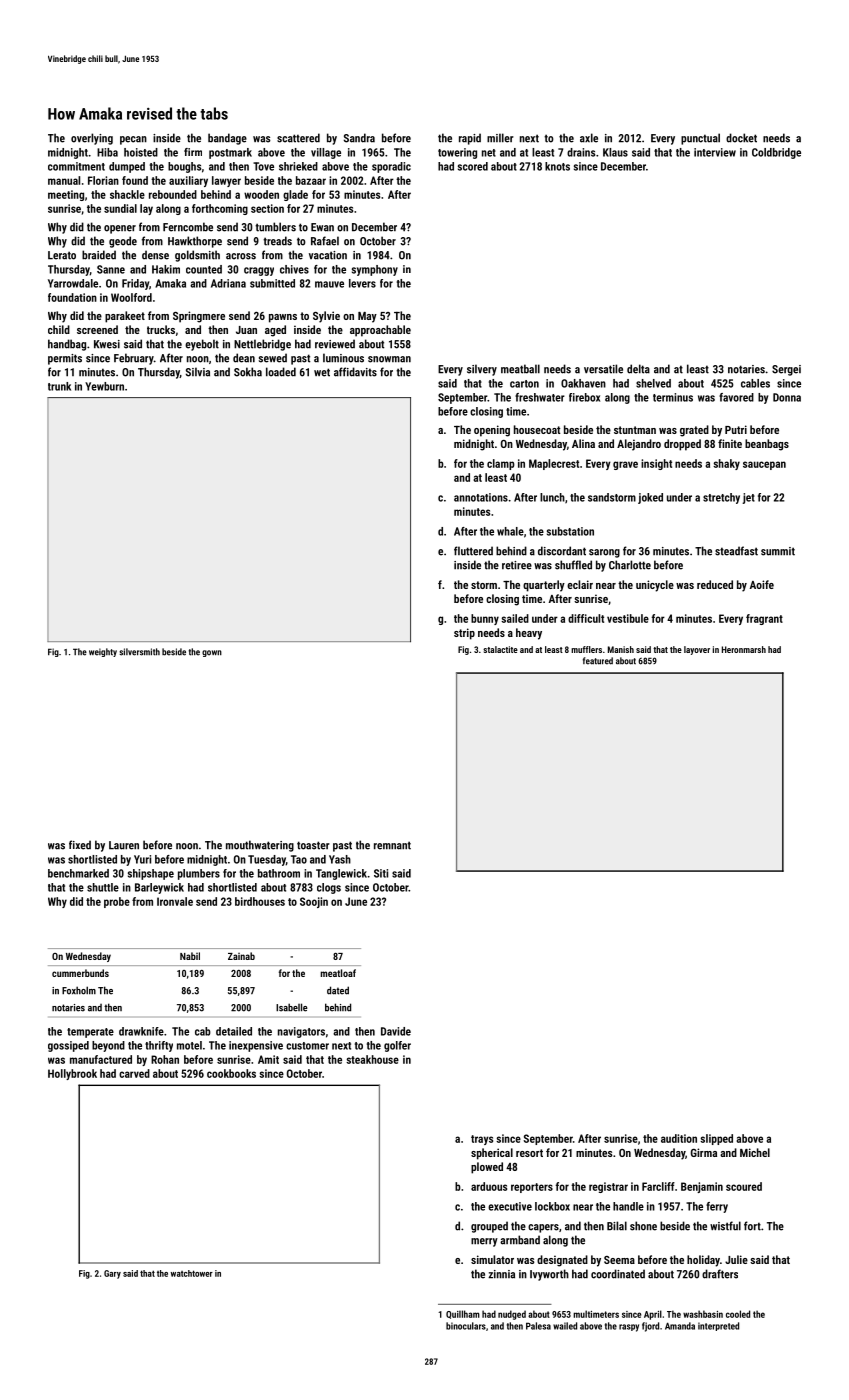  What do you see at coordinates (92, 139) in the screenshot?
I see `overlying` at bounding box center [92, 139].
